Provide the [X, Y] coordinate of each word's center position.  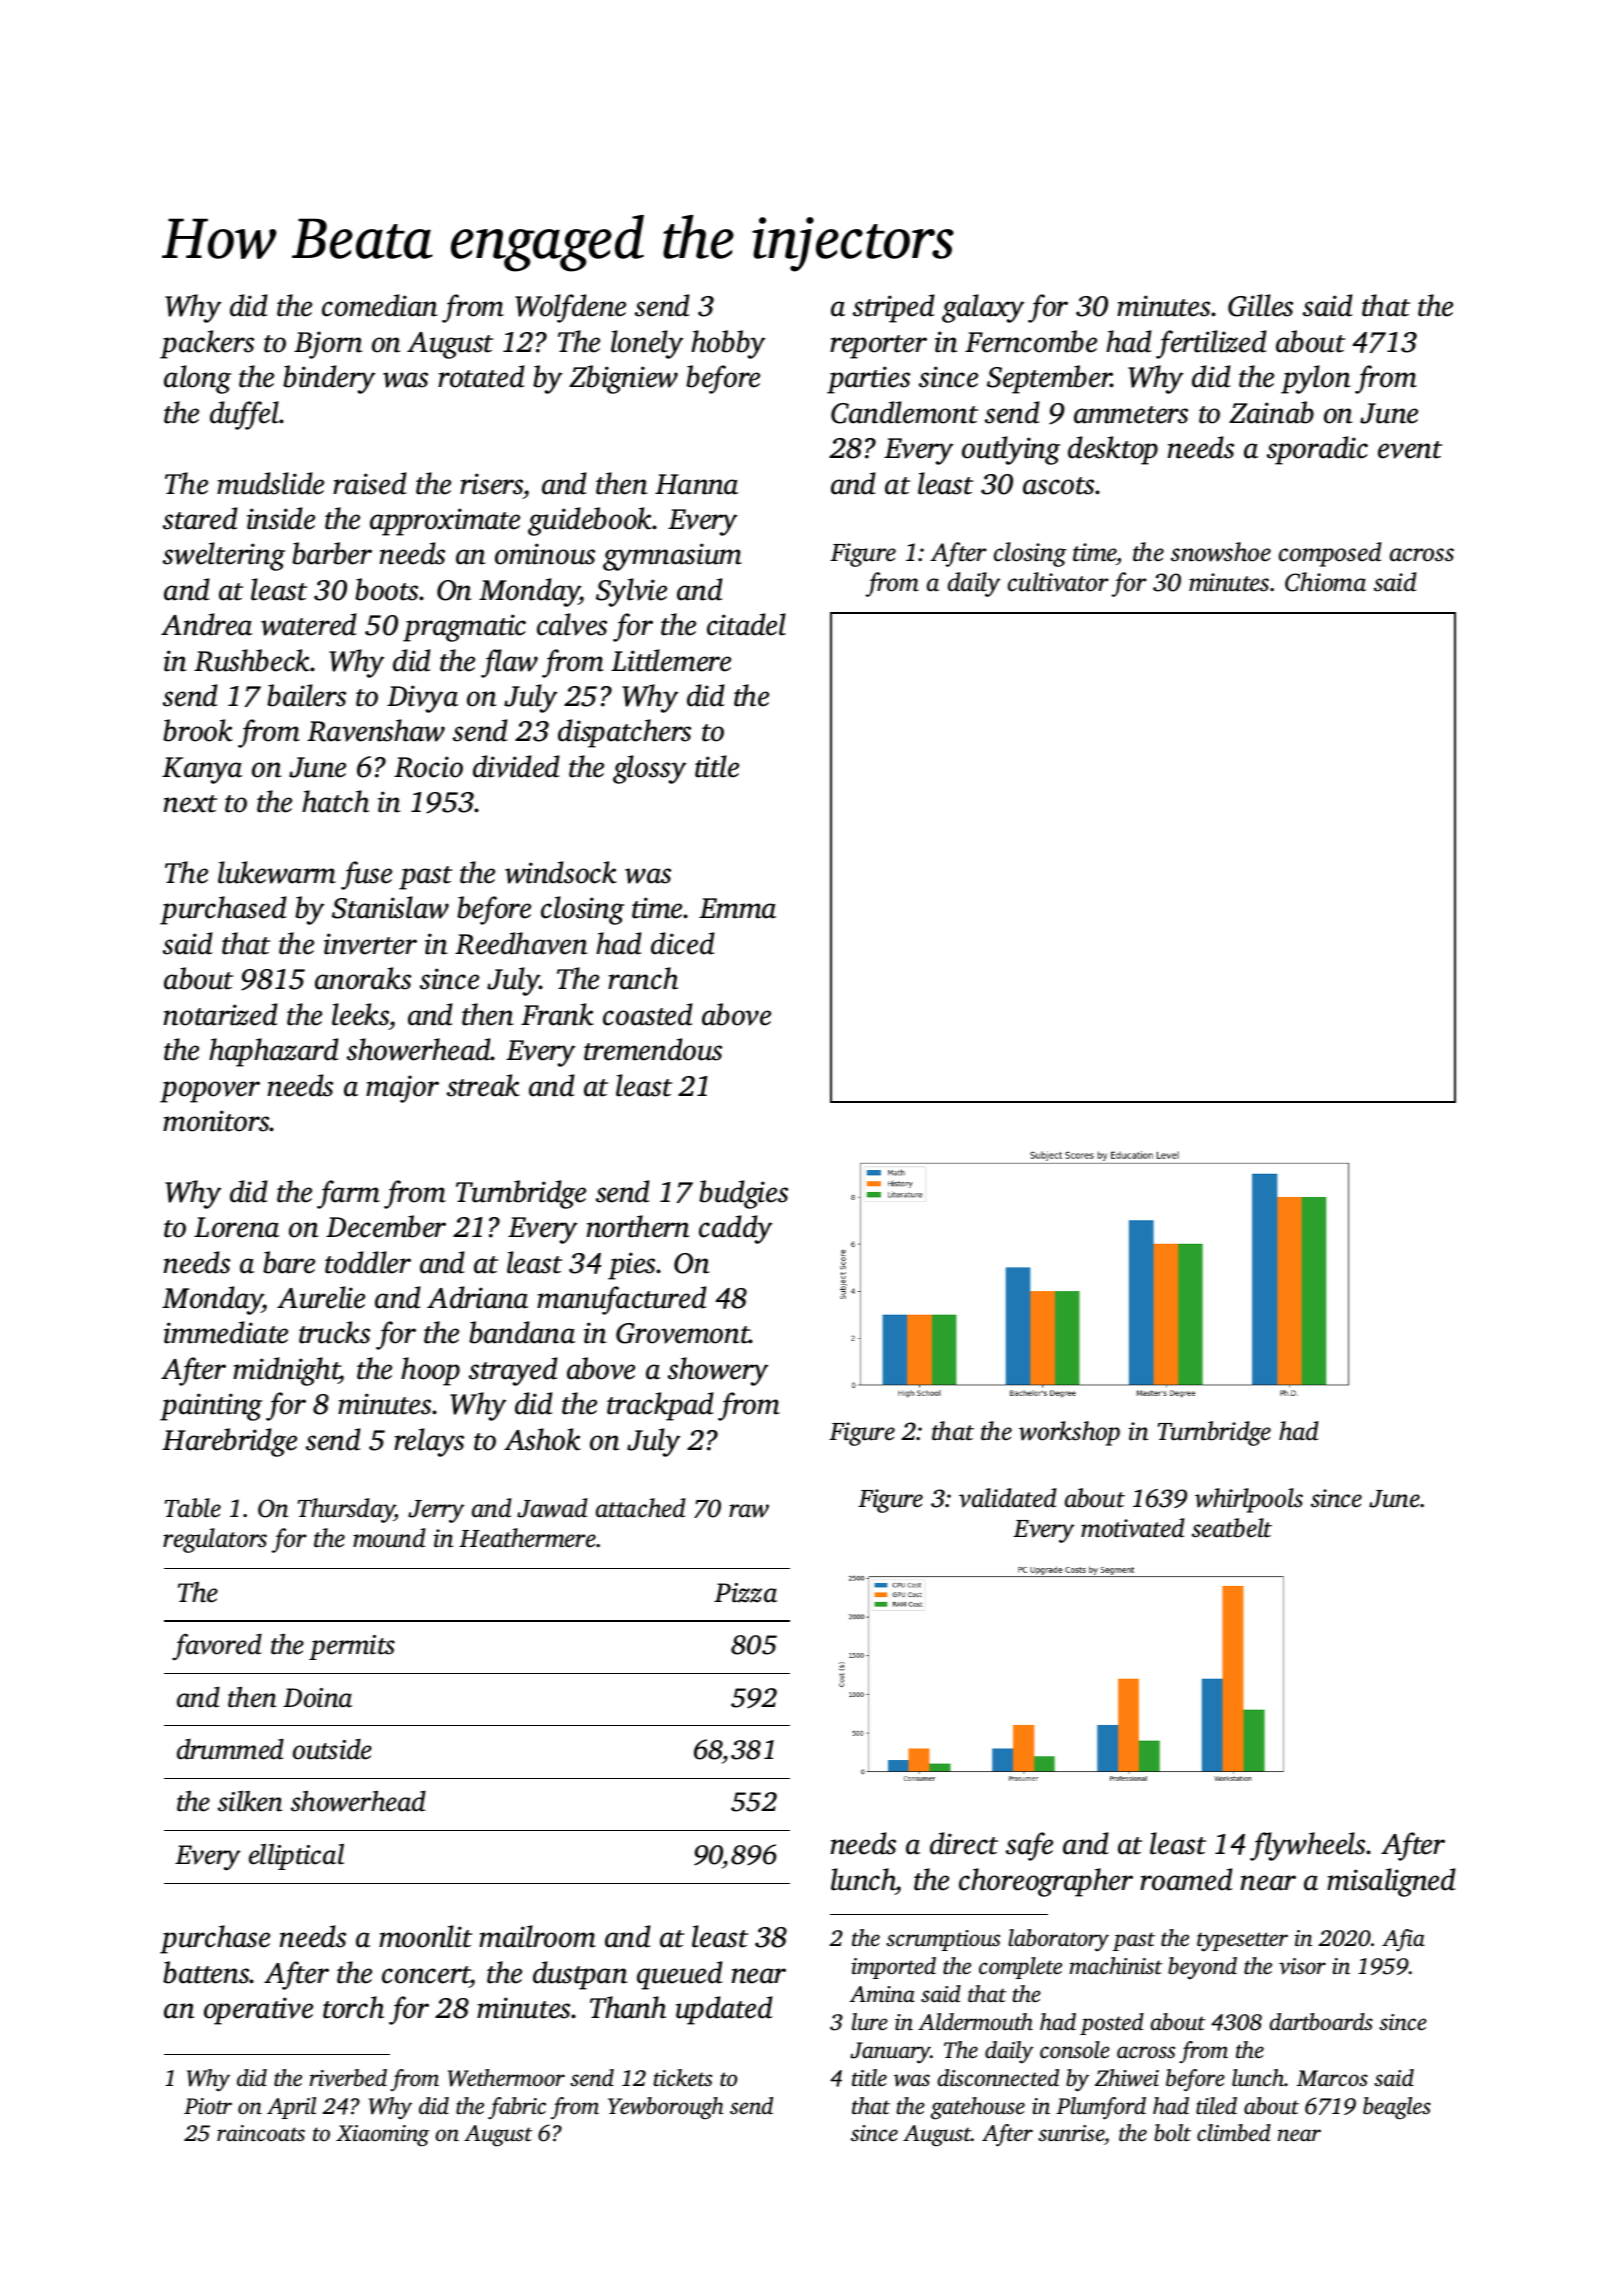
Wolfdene [570, 308]
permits [352, 1647]
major [402, 1089]
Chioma [1325, 582]
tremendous [653, 1049]
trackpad [660, 1406]
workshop [1069, 1433]
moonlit [425, 1936]
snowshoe [1221, 552]
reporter [878, 347]
